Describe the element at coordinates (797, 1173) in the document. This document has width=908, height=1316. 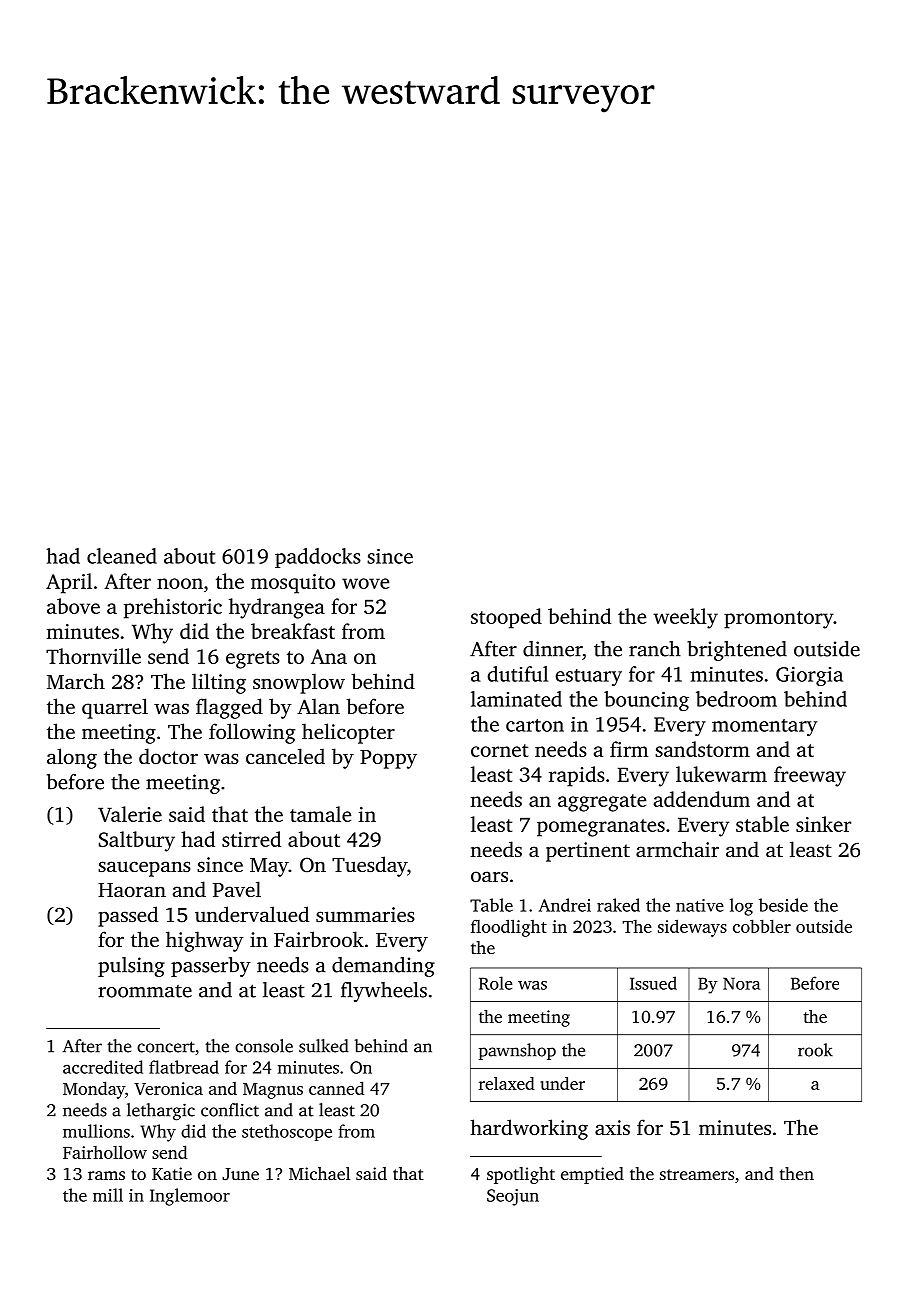
I see `then` at that location.
